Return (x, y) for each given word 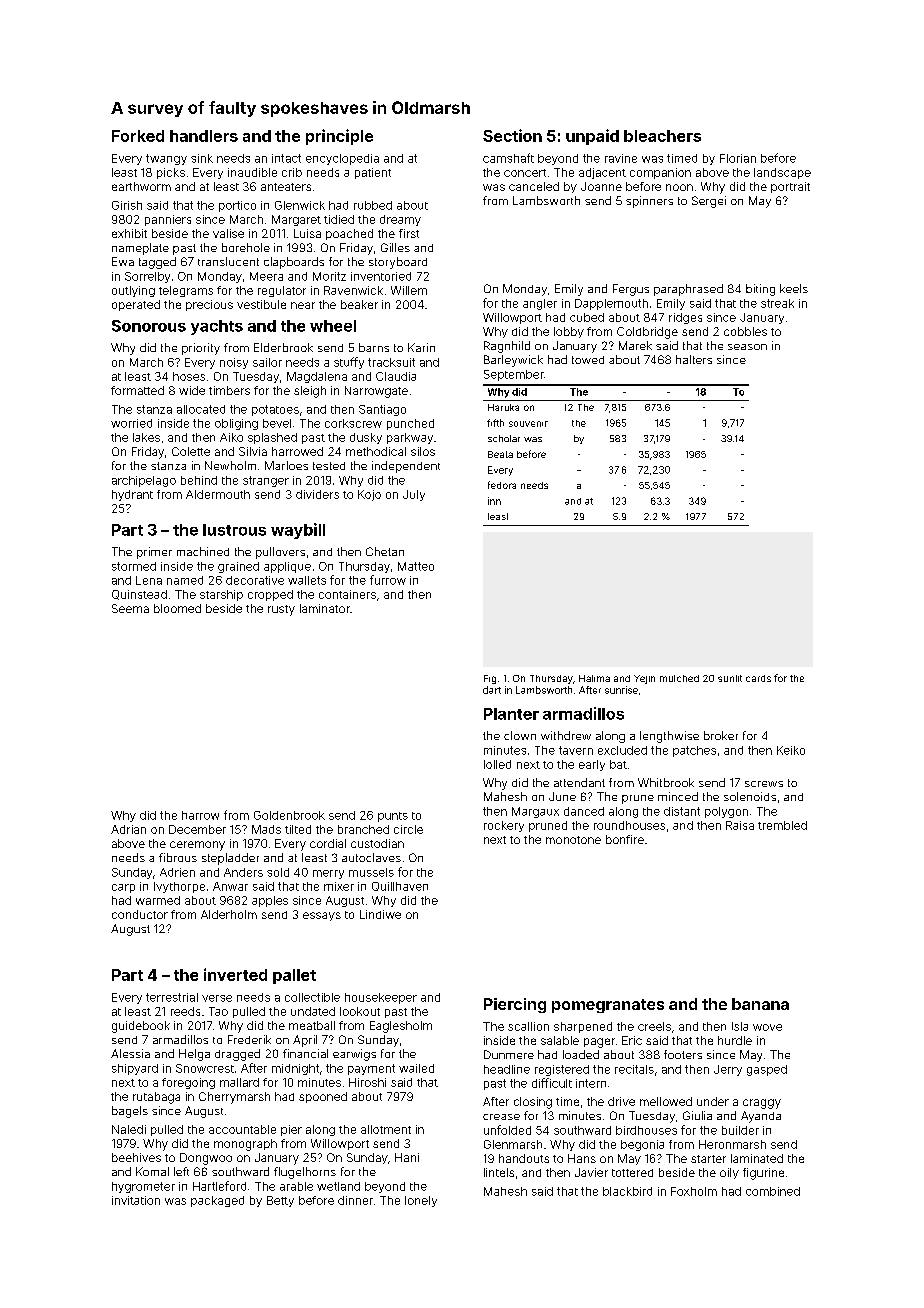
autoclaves (371, 857)
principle (339, 137)
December (197, 829)
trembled (782, 825)
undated (313, 1011)
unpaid (592, 137)
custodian (377, 843)
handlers (204, 136)
